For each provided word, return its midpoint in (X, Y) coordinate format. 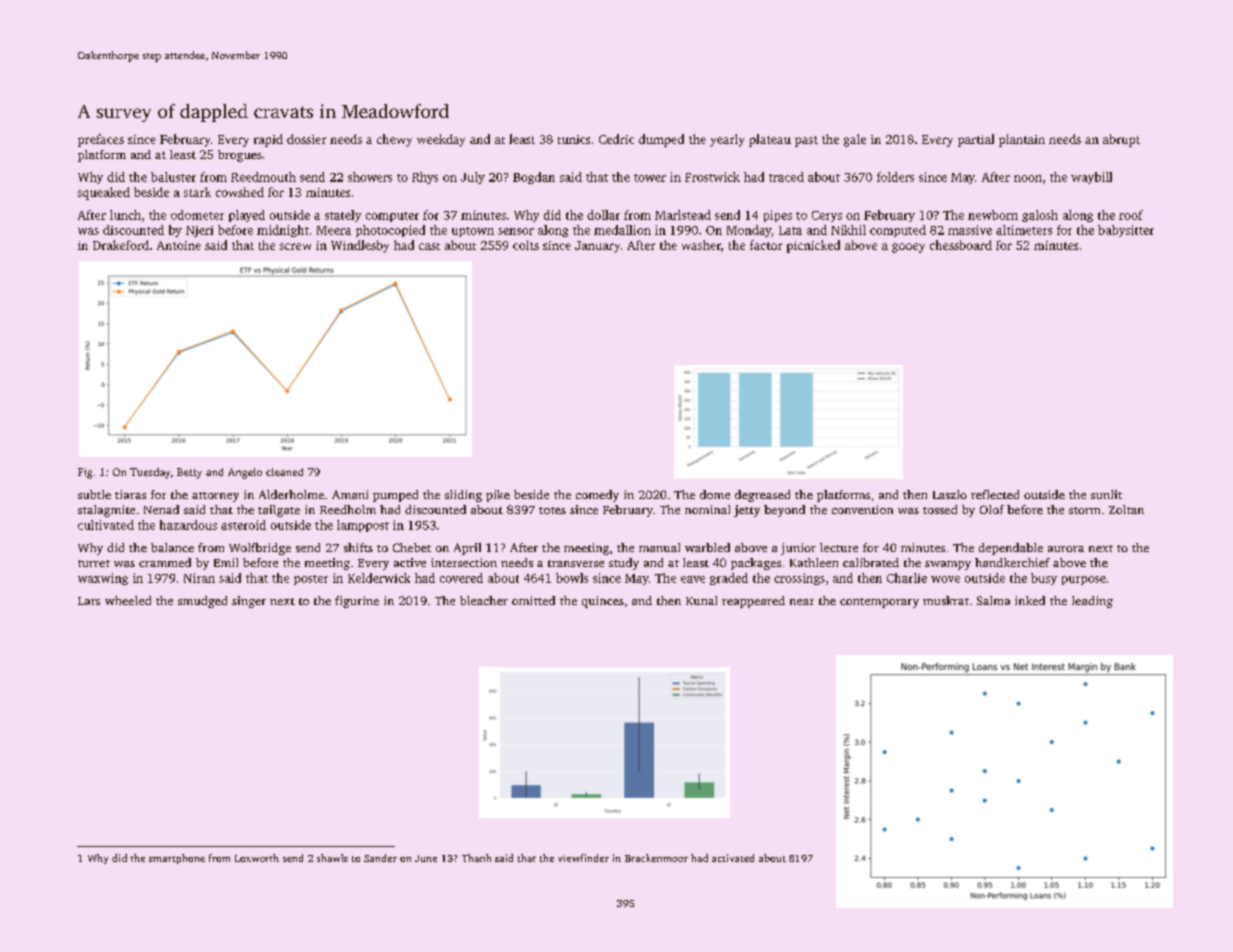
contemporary (879, 603)
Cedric (616, 139)
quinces (603, 602)
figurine (357, 602)
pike (498, 496)
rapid (268, 140)
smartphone (177, 859)
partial (976, 140)
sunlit (1106, 494)
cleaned (284, 472)
